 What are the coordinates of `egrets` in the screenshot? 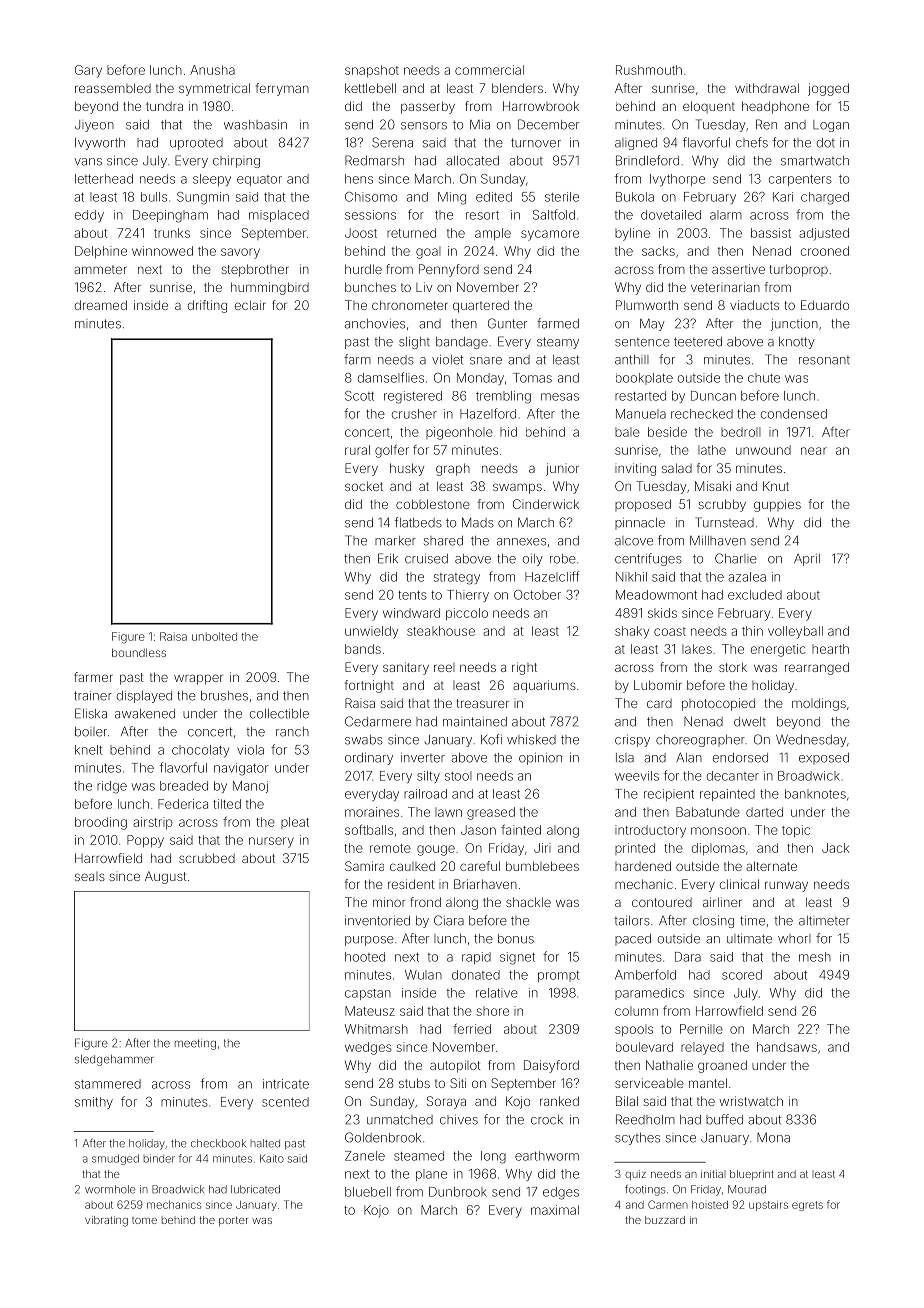 It's located at (807, 1206).
